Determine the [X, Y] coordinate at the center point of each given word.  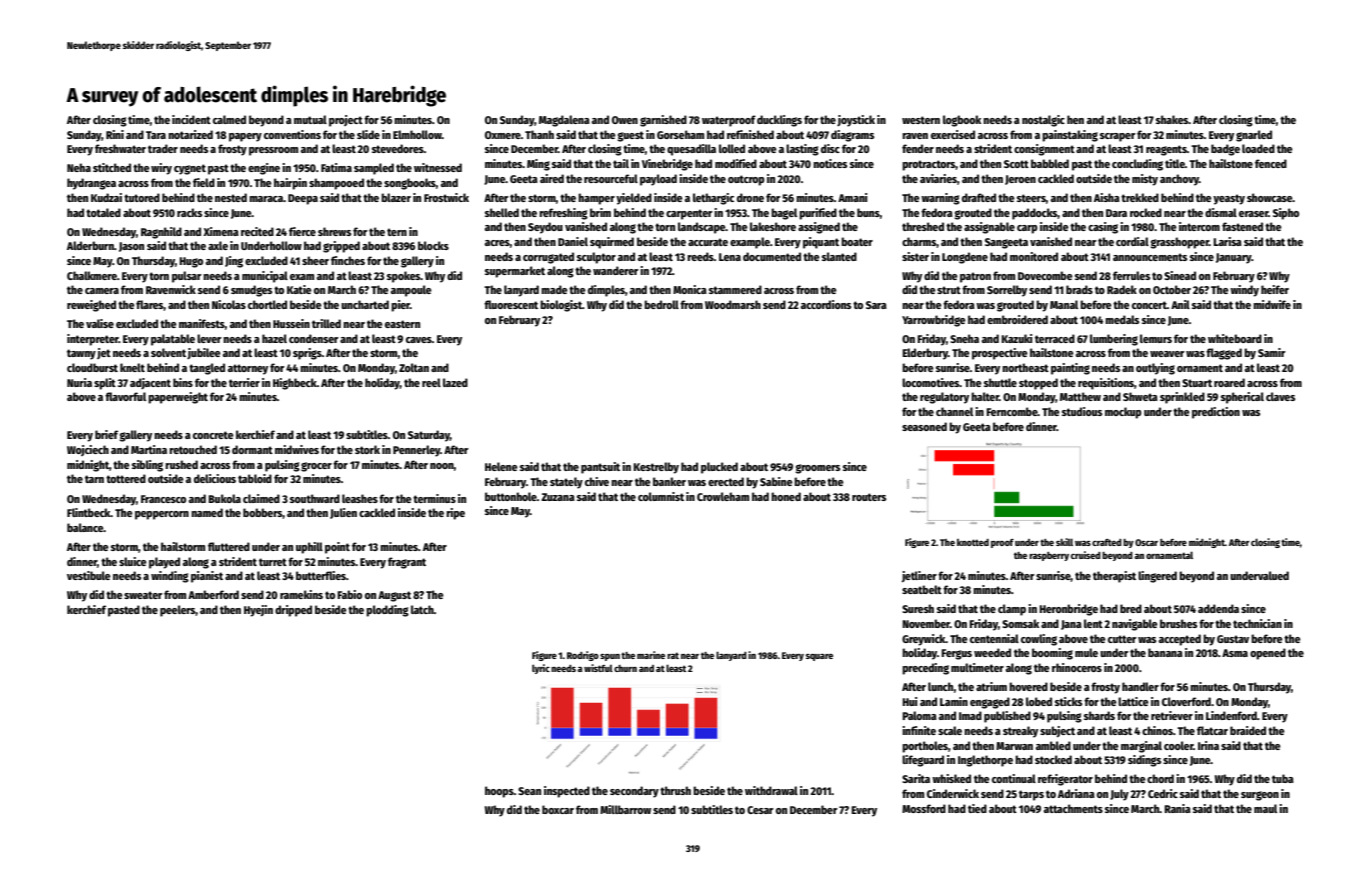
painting [1070, 369]
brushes [1178, 623]
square [819, 657]
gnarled [1254, 136]
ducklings [779, 121]
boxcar [558, 809]
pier [400, 306]
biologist [561, 306]
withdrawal [771, 790]
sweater [143, 595]
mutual [310, 119]
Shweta [1140, 396]
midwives [297, 449]
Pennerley [416, 451]
